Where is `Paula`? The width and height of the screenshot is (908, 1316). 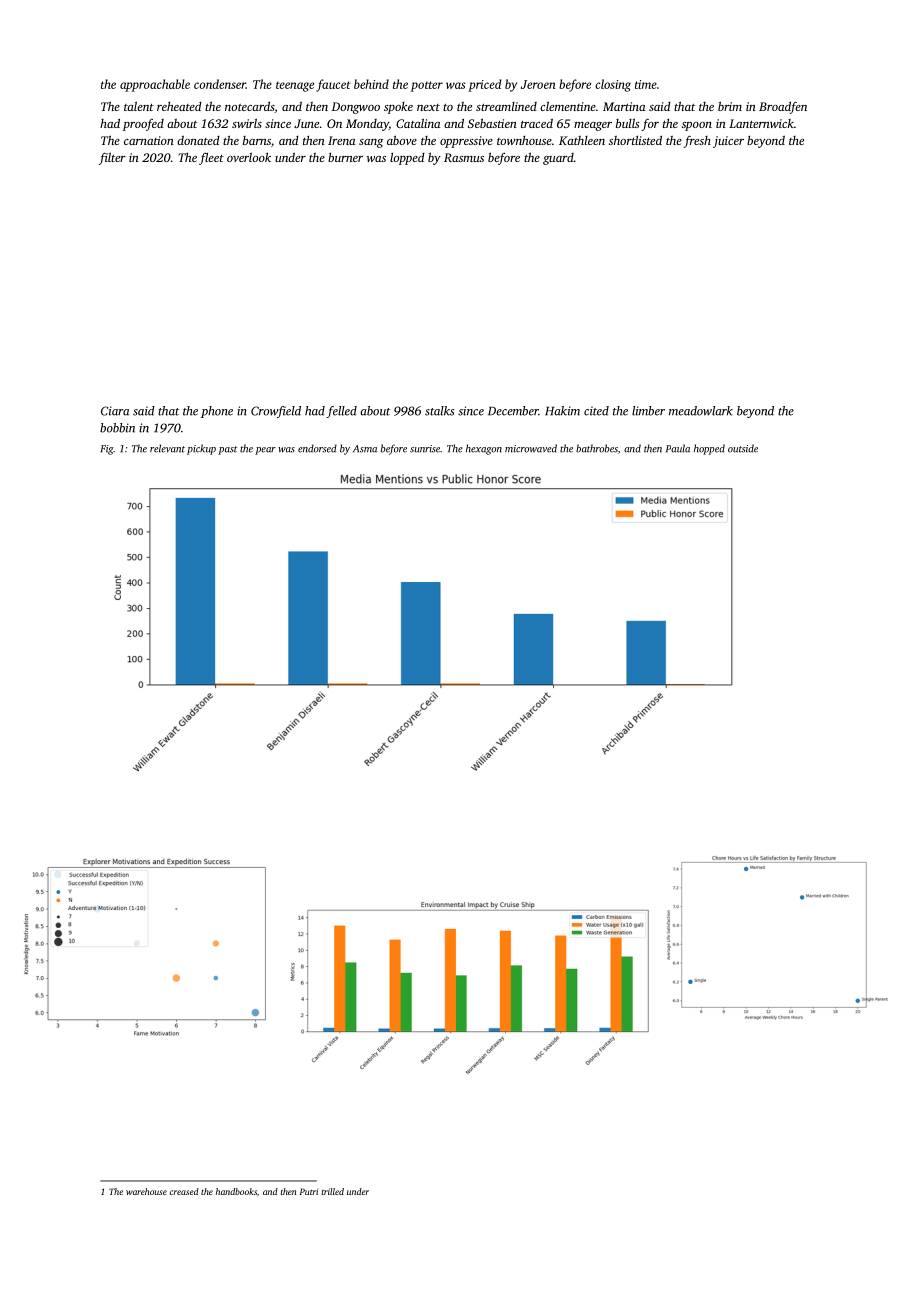 Paula is located at coordinates (678, 448).
